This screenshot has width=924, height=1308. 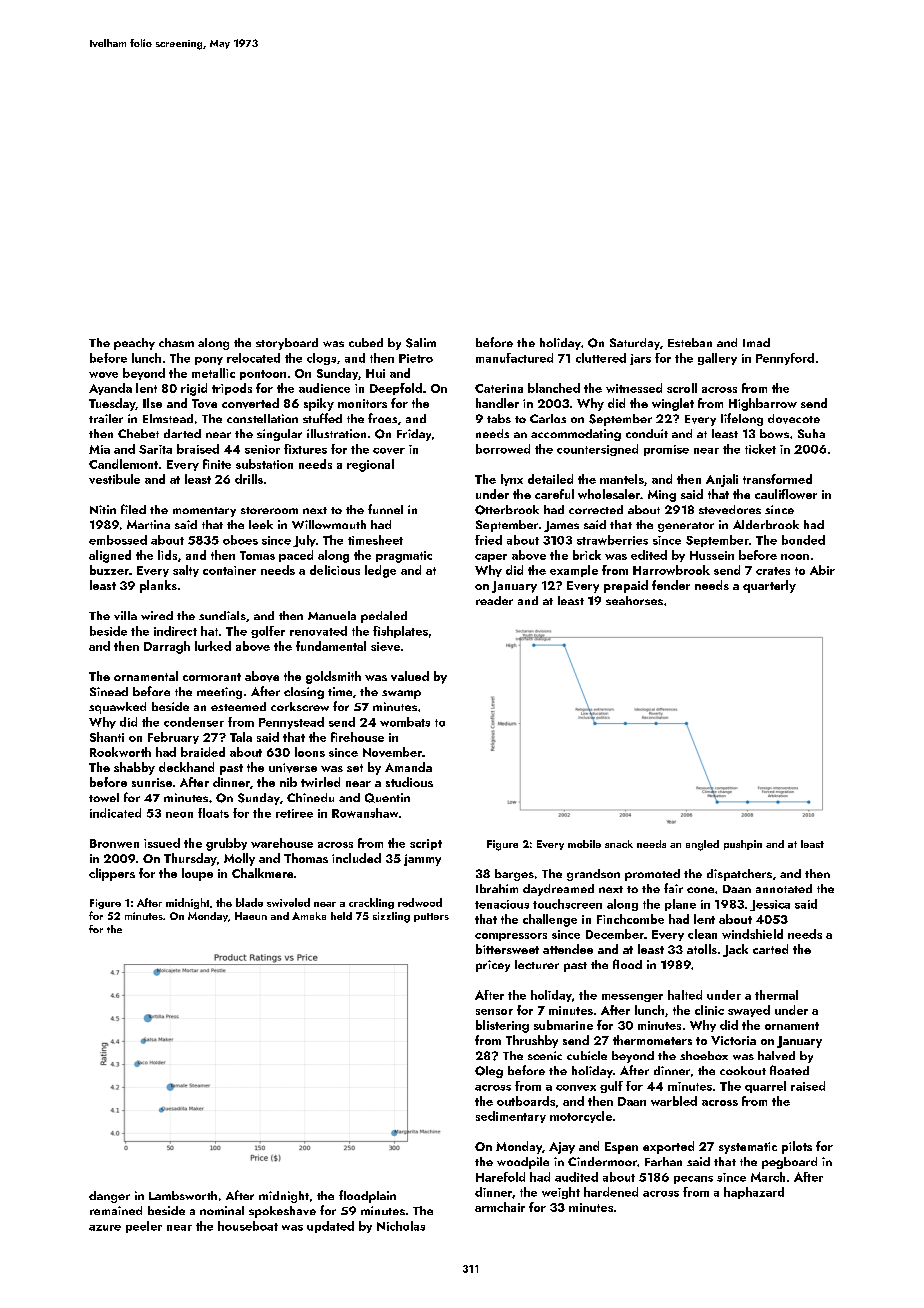 What do you see at coordinates (365, 813) in the screenshot?
I see `Rowanshaw` at bounding box center [365, 813].
